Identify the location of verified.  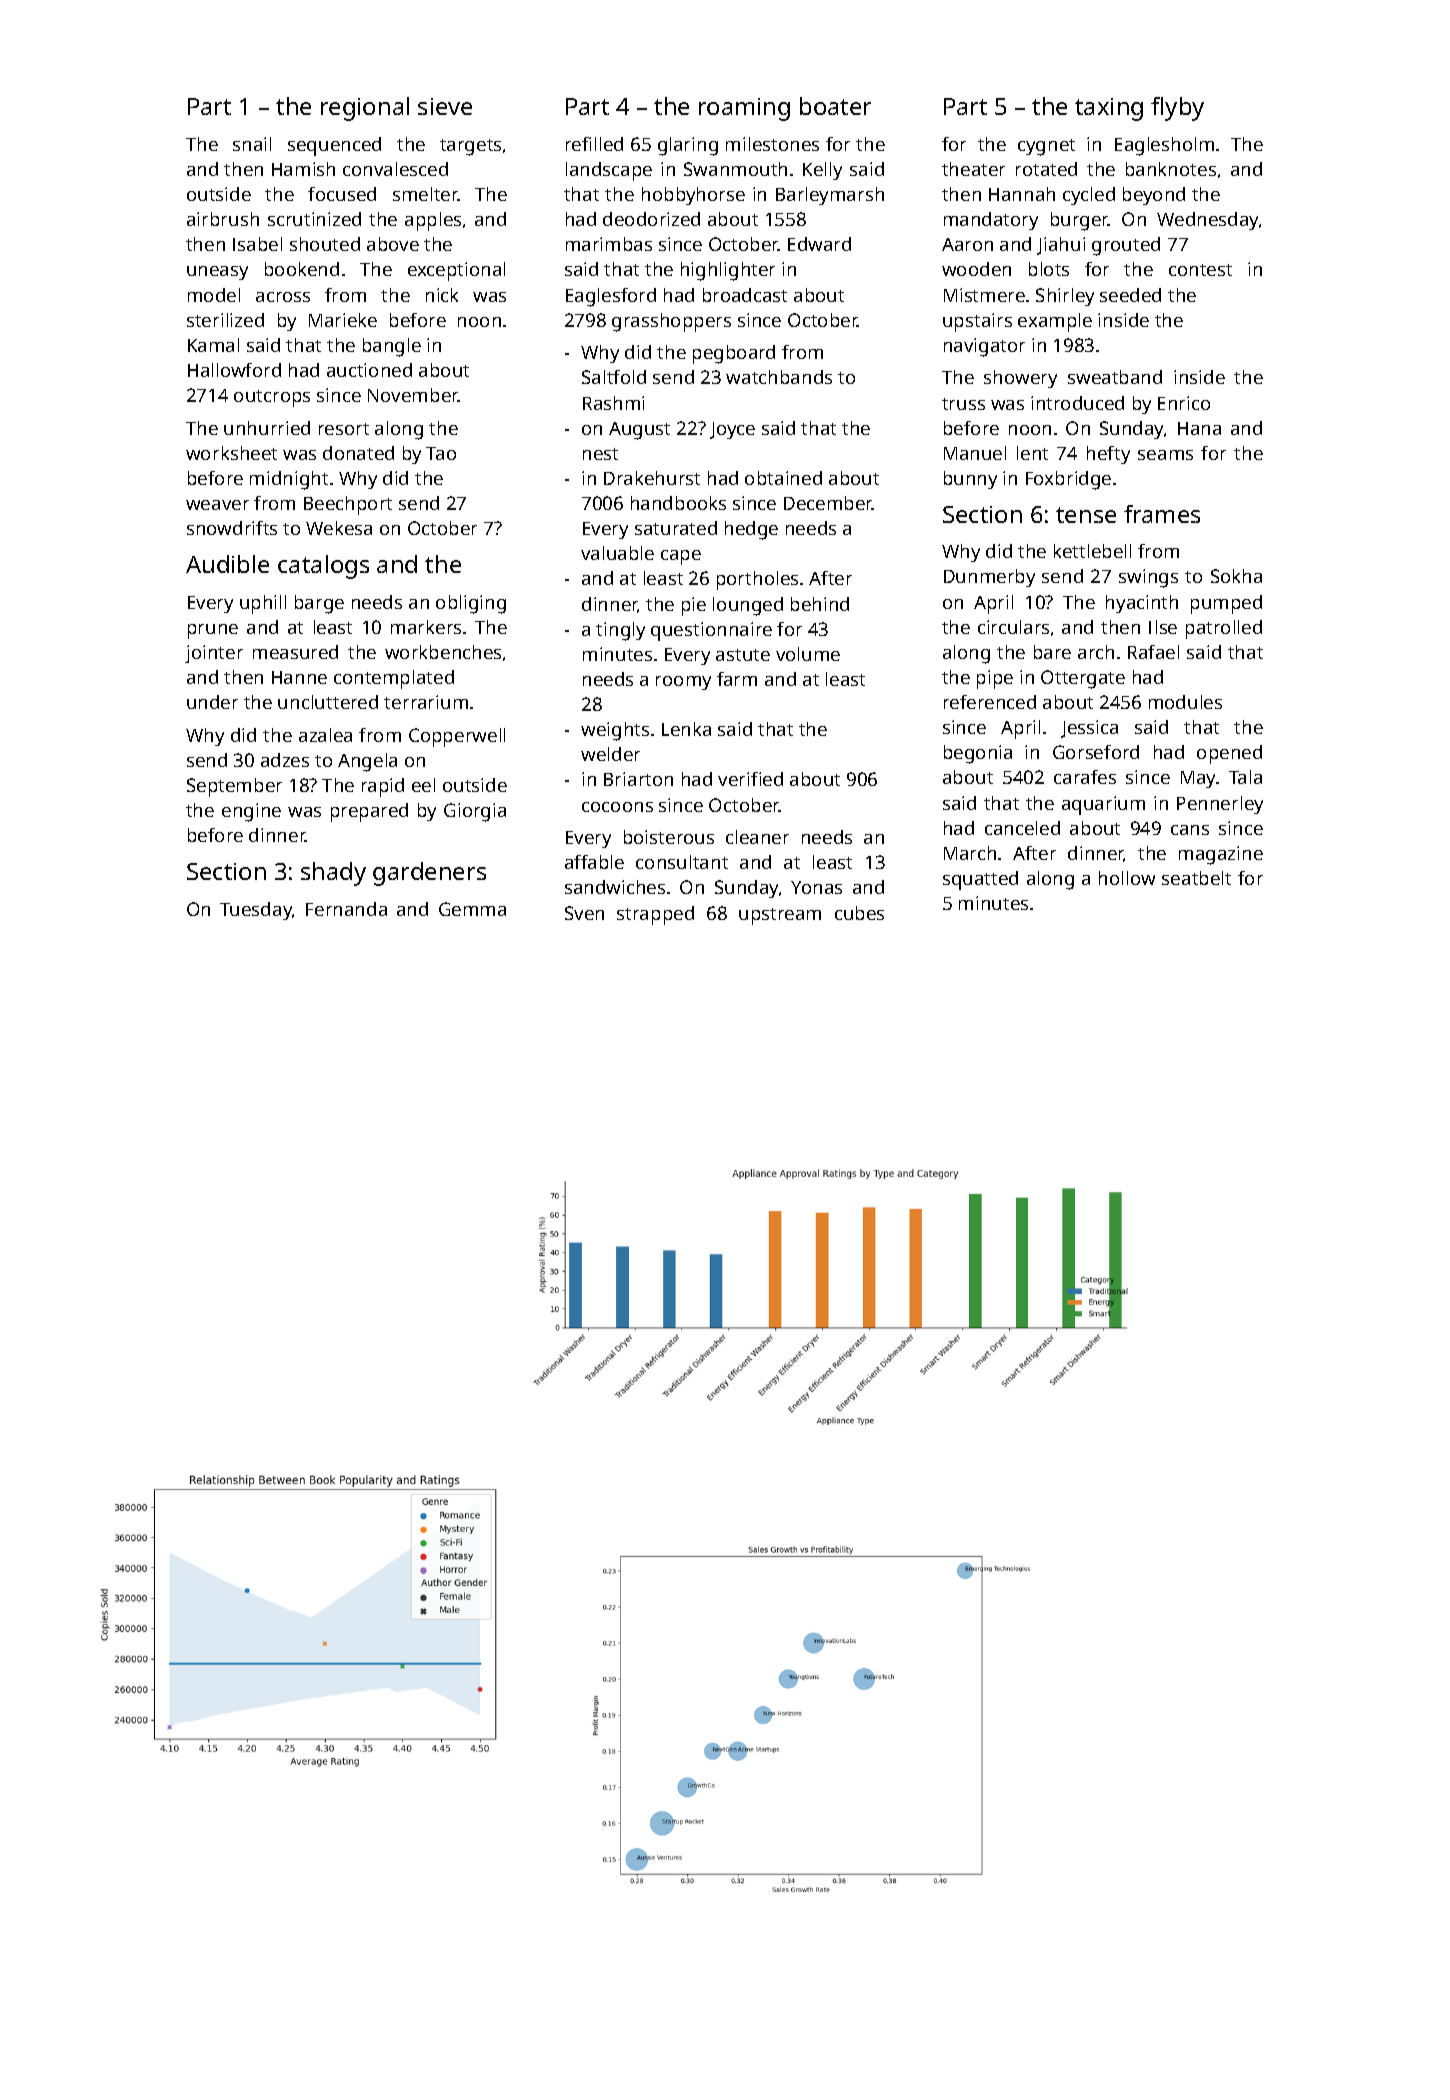
(750, 779).
